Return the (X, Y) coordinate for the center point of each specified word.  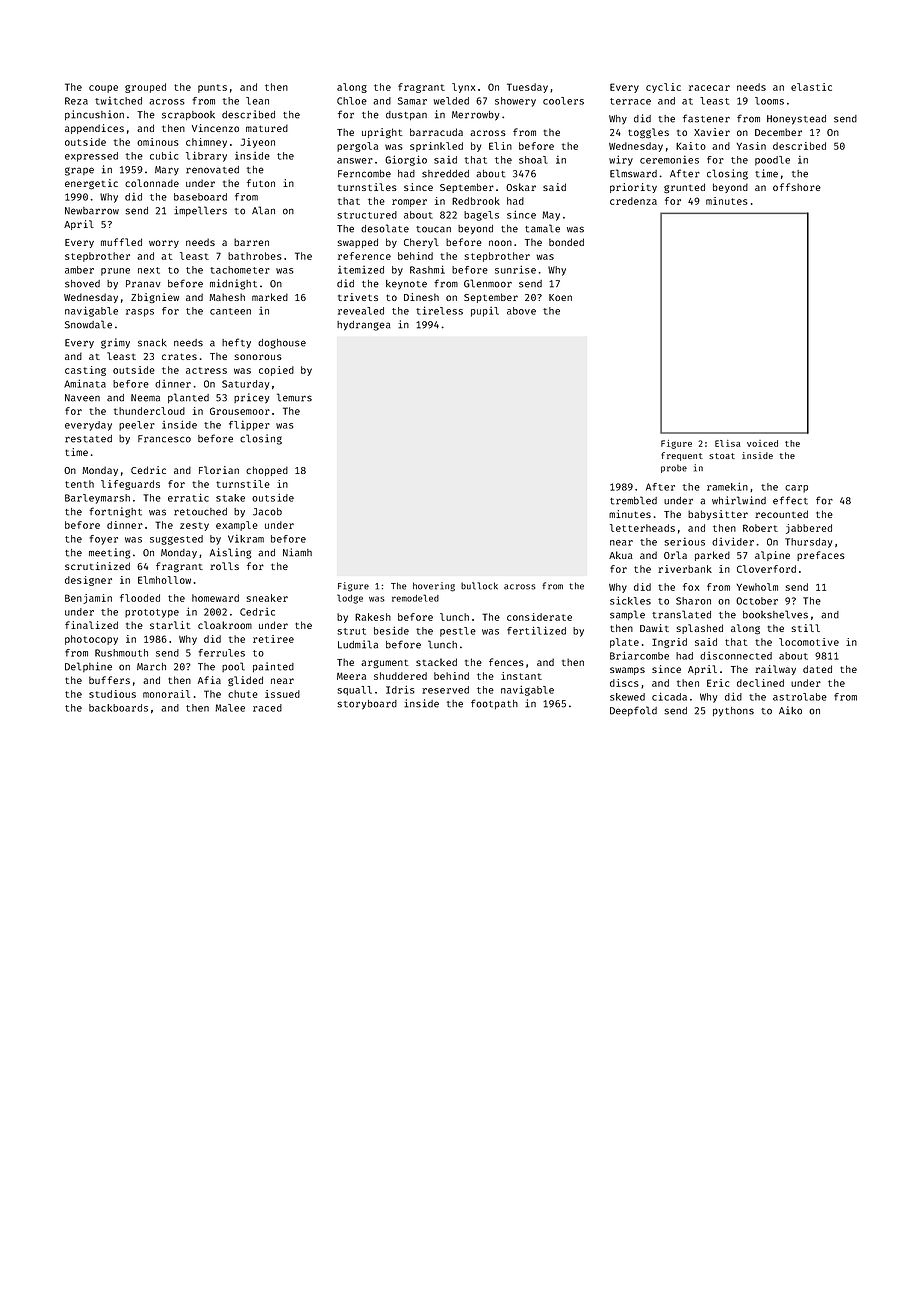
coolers (563, 101)
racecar (709, 88)
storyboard (367, 705)
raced (267, 708)
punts (212, 88)
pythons (733, 712)
